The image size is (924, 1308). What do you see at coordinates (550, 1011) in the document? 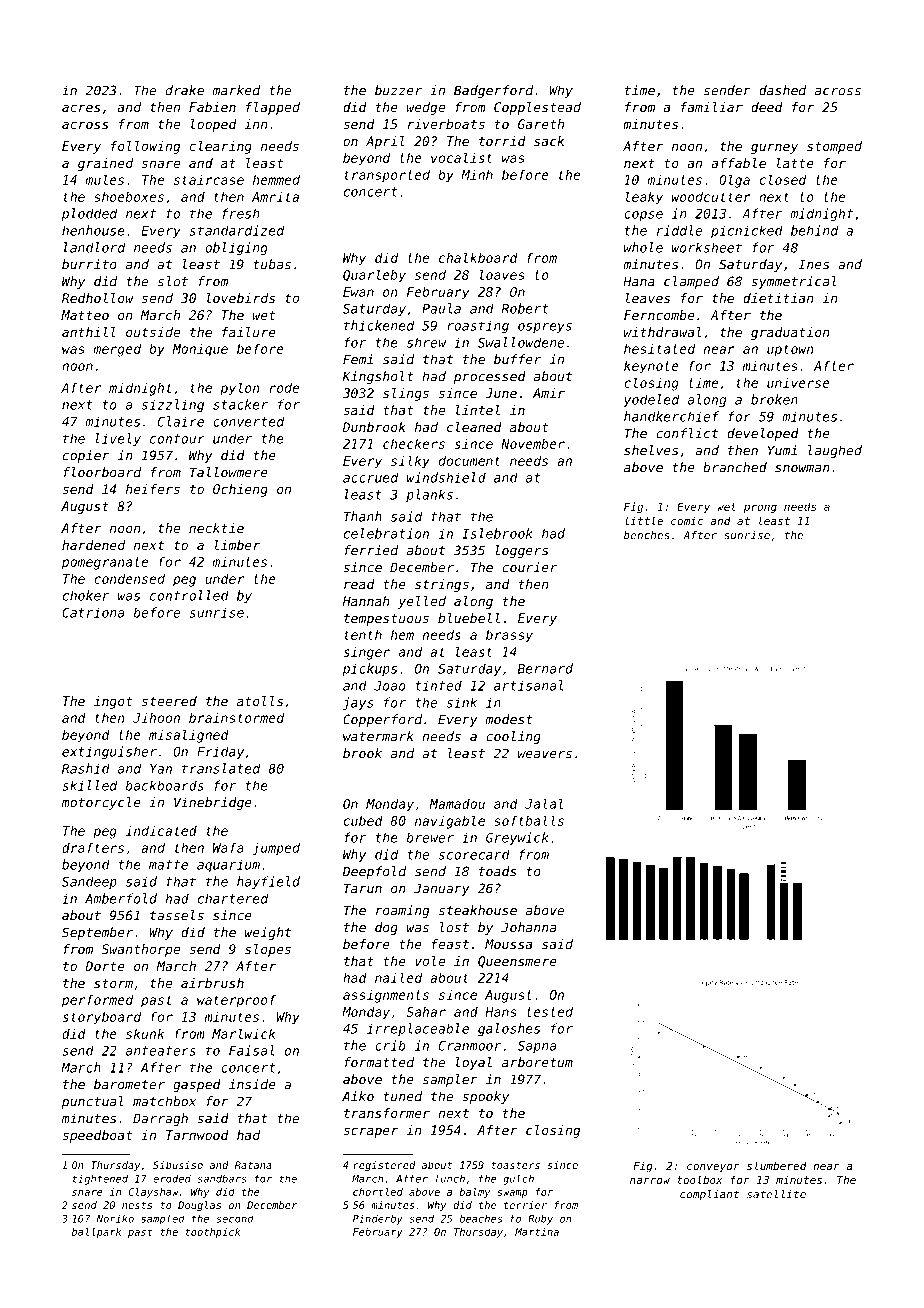
I see `tested` at bounding box center [550, 1011].
